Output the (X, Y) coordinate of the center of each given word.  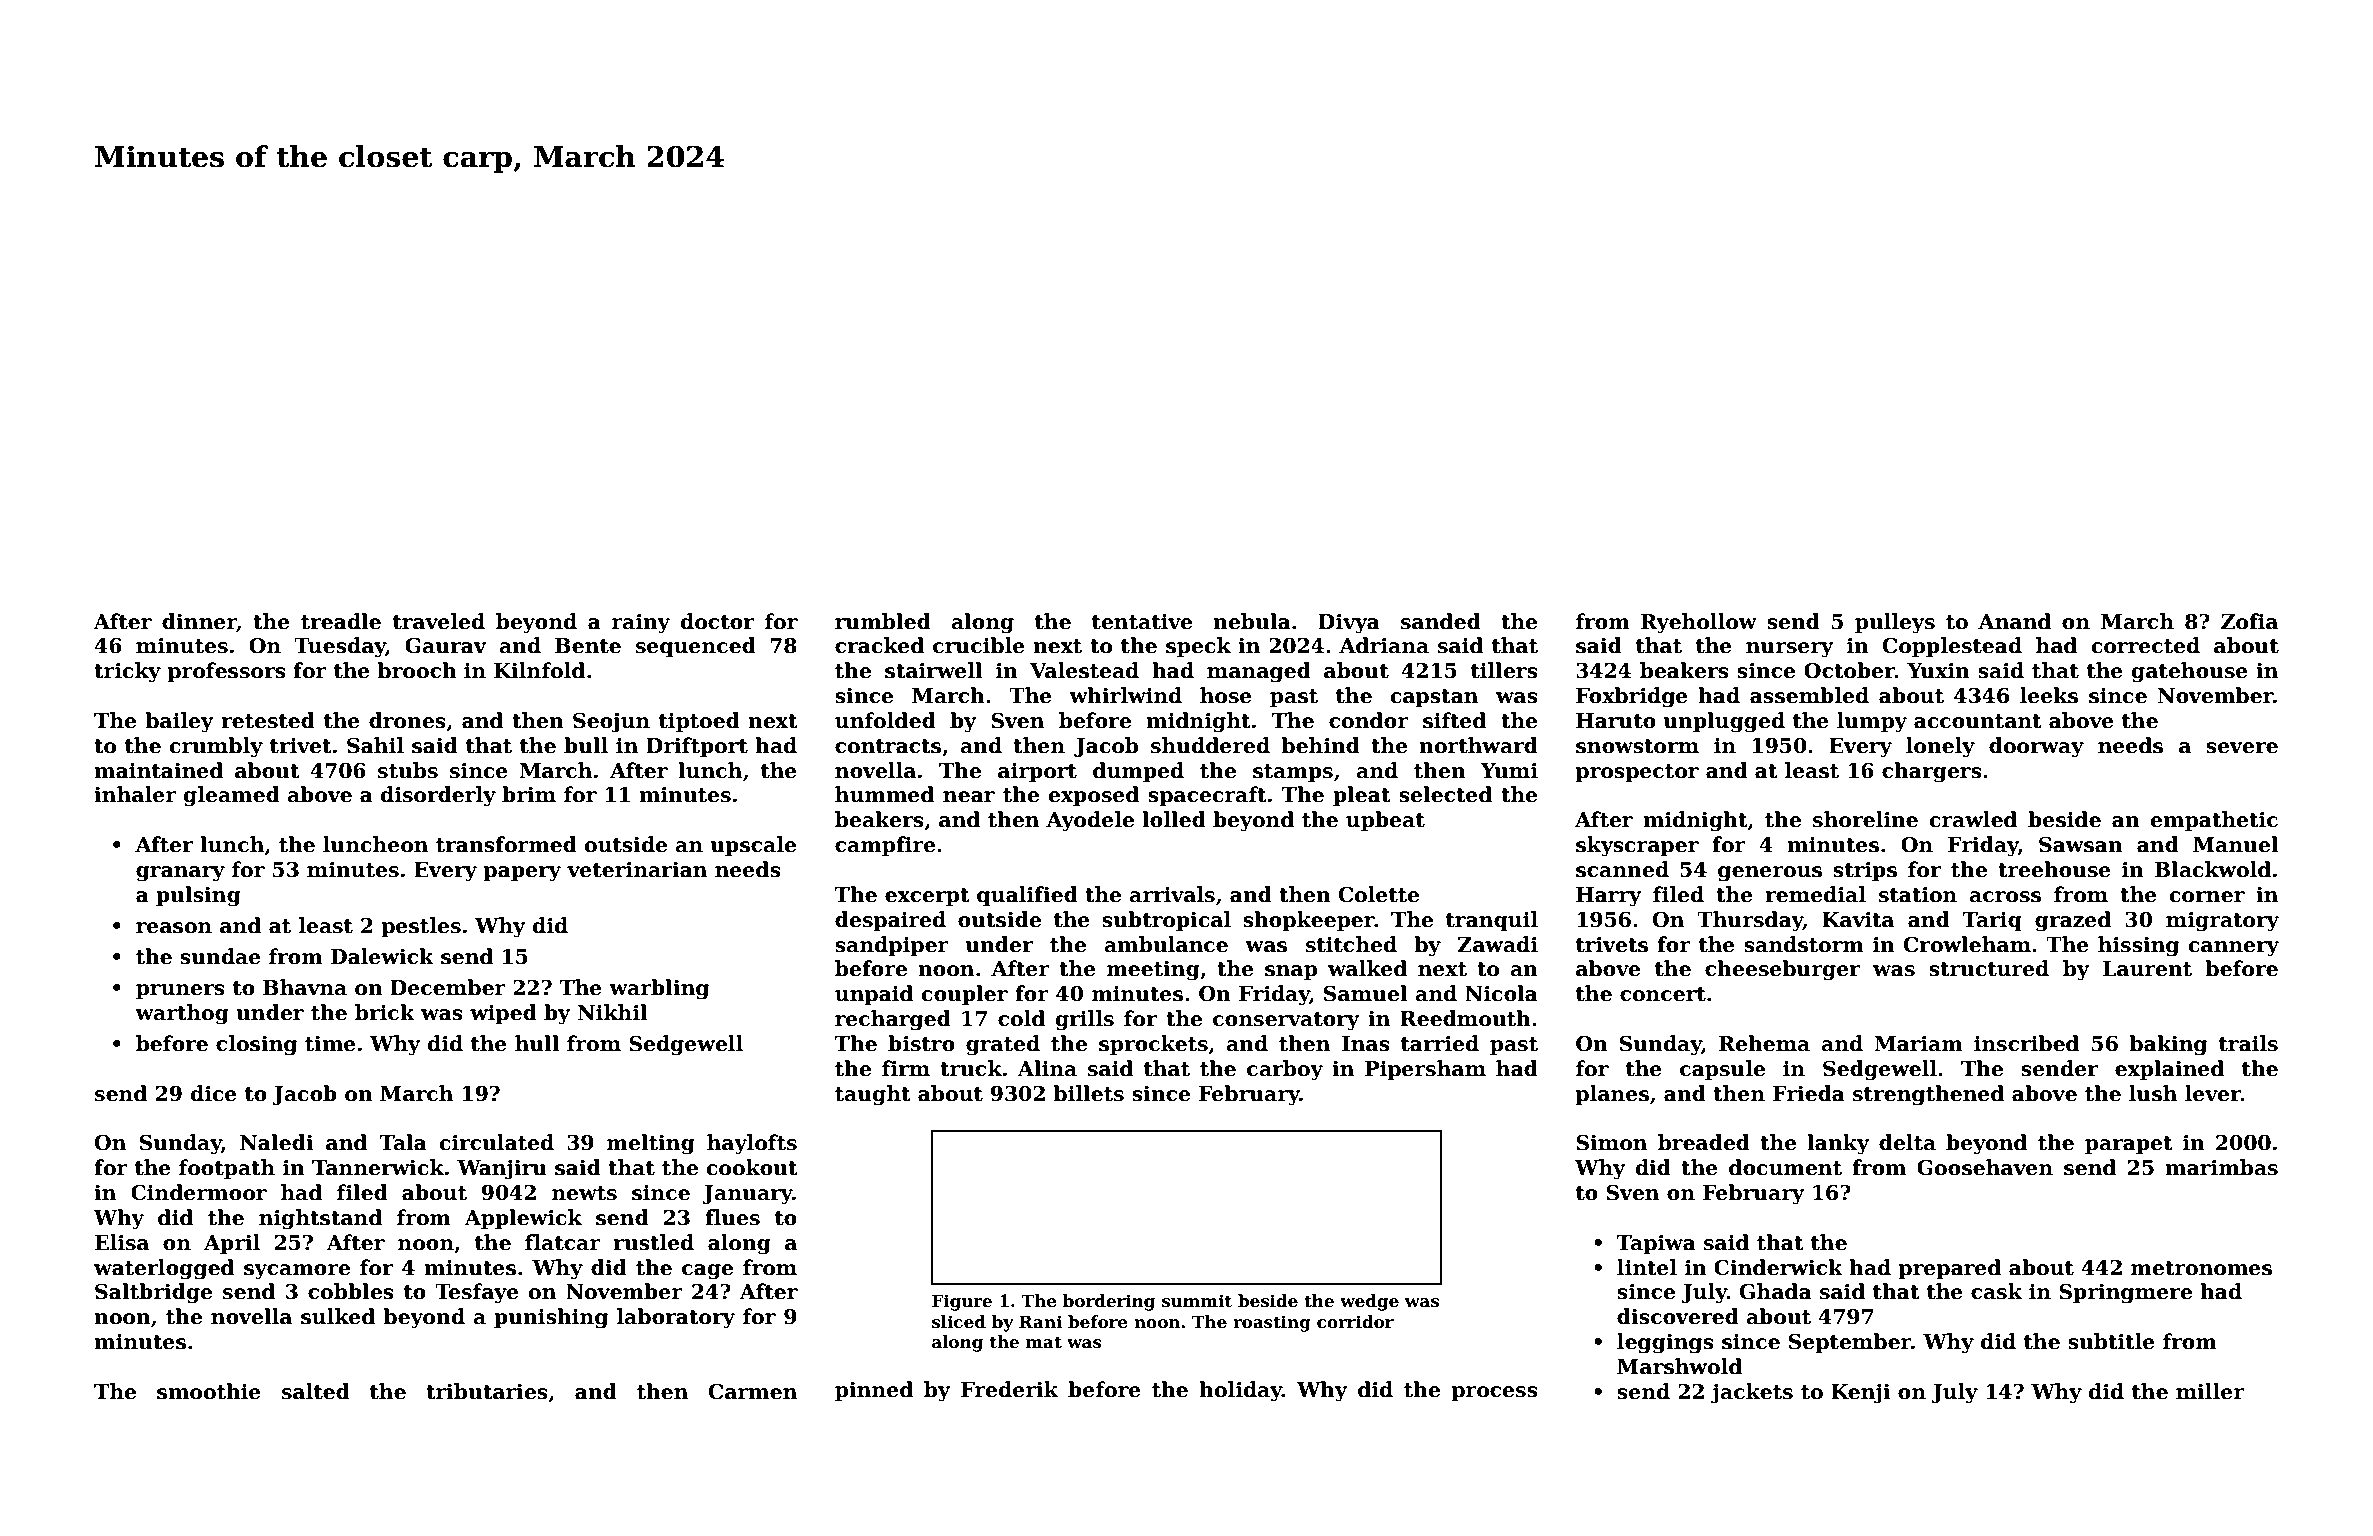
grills (1084, 1020)
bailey (179, 722)
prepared (1949, 1269)
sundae (220, 956)
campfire (885, 846)
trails (2248, 1043)
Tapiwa (1656, 1244)
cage (707, 1272)
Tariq (1992, 921)
